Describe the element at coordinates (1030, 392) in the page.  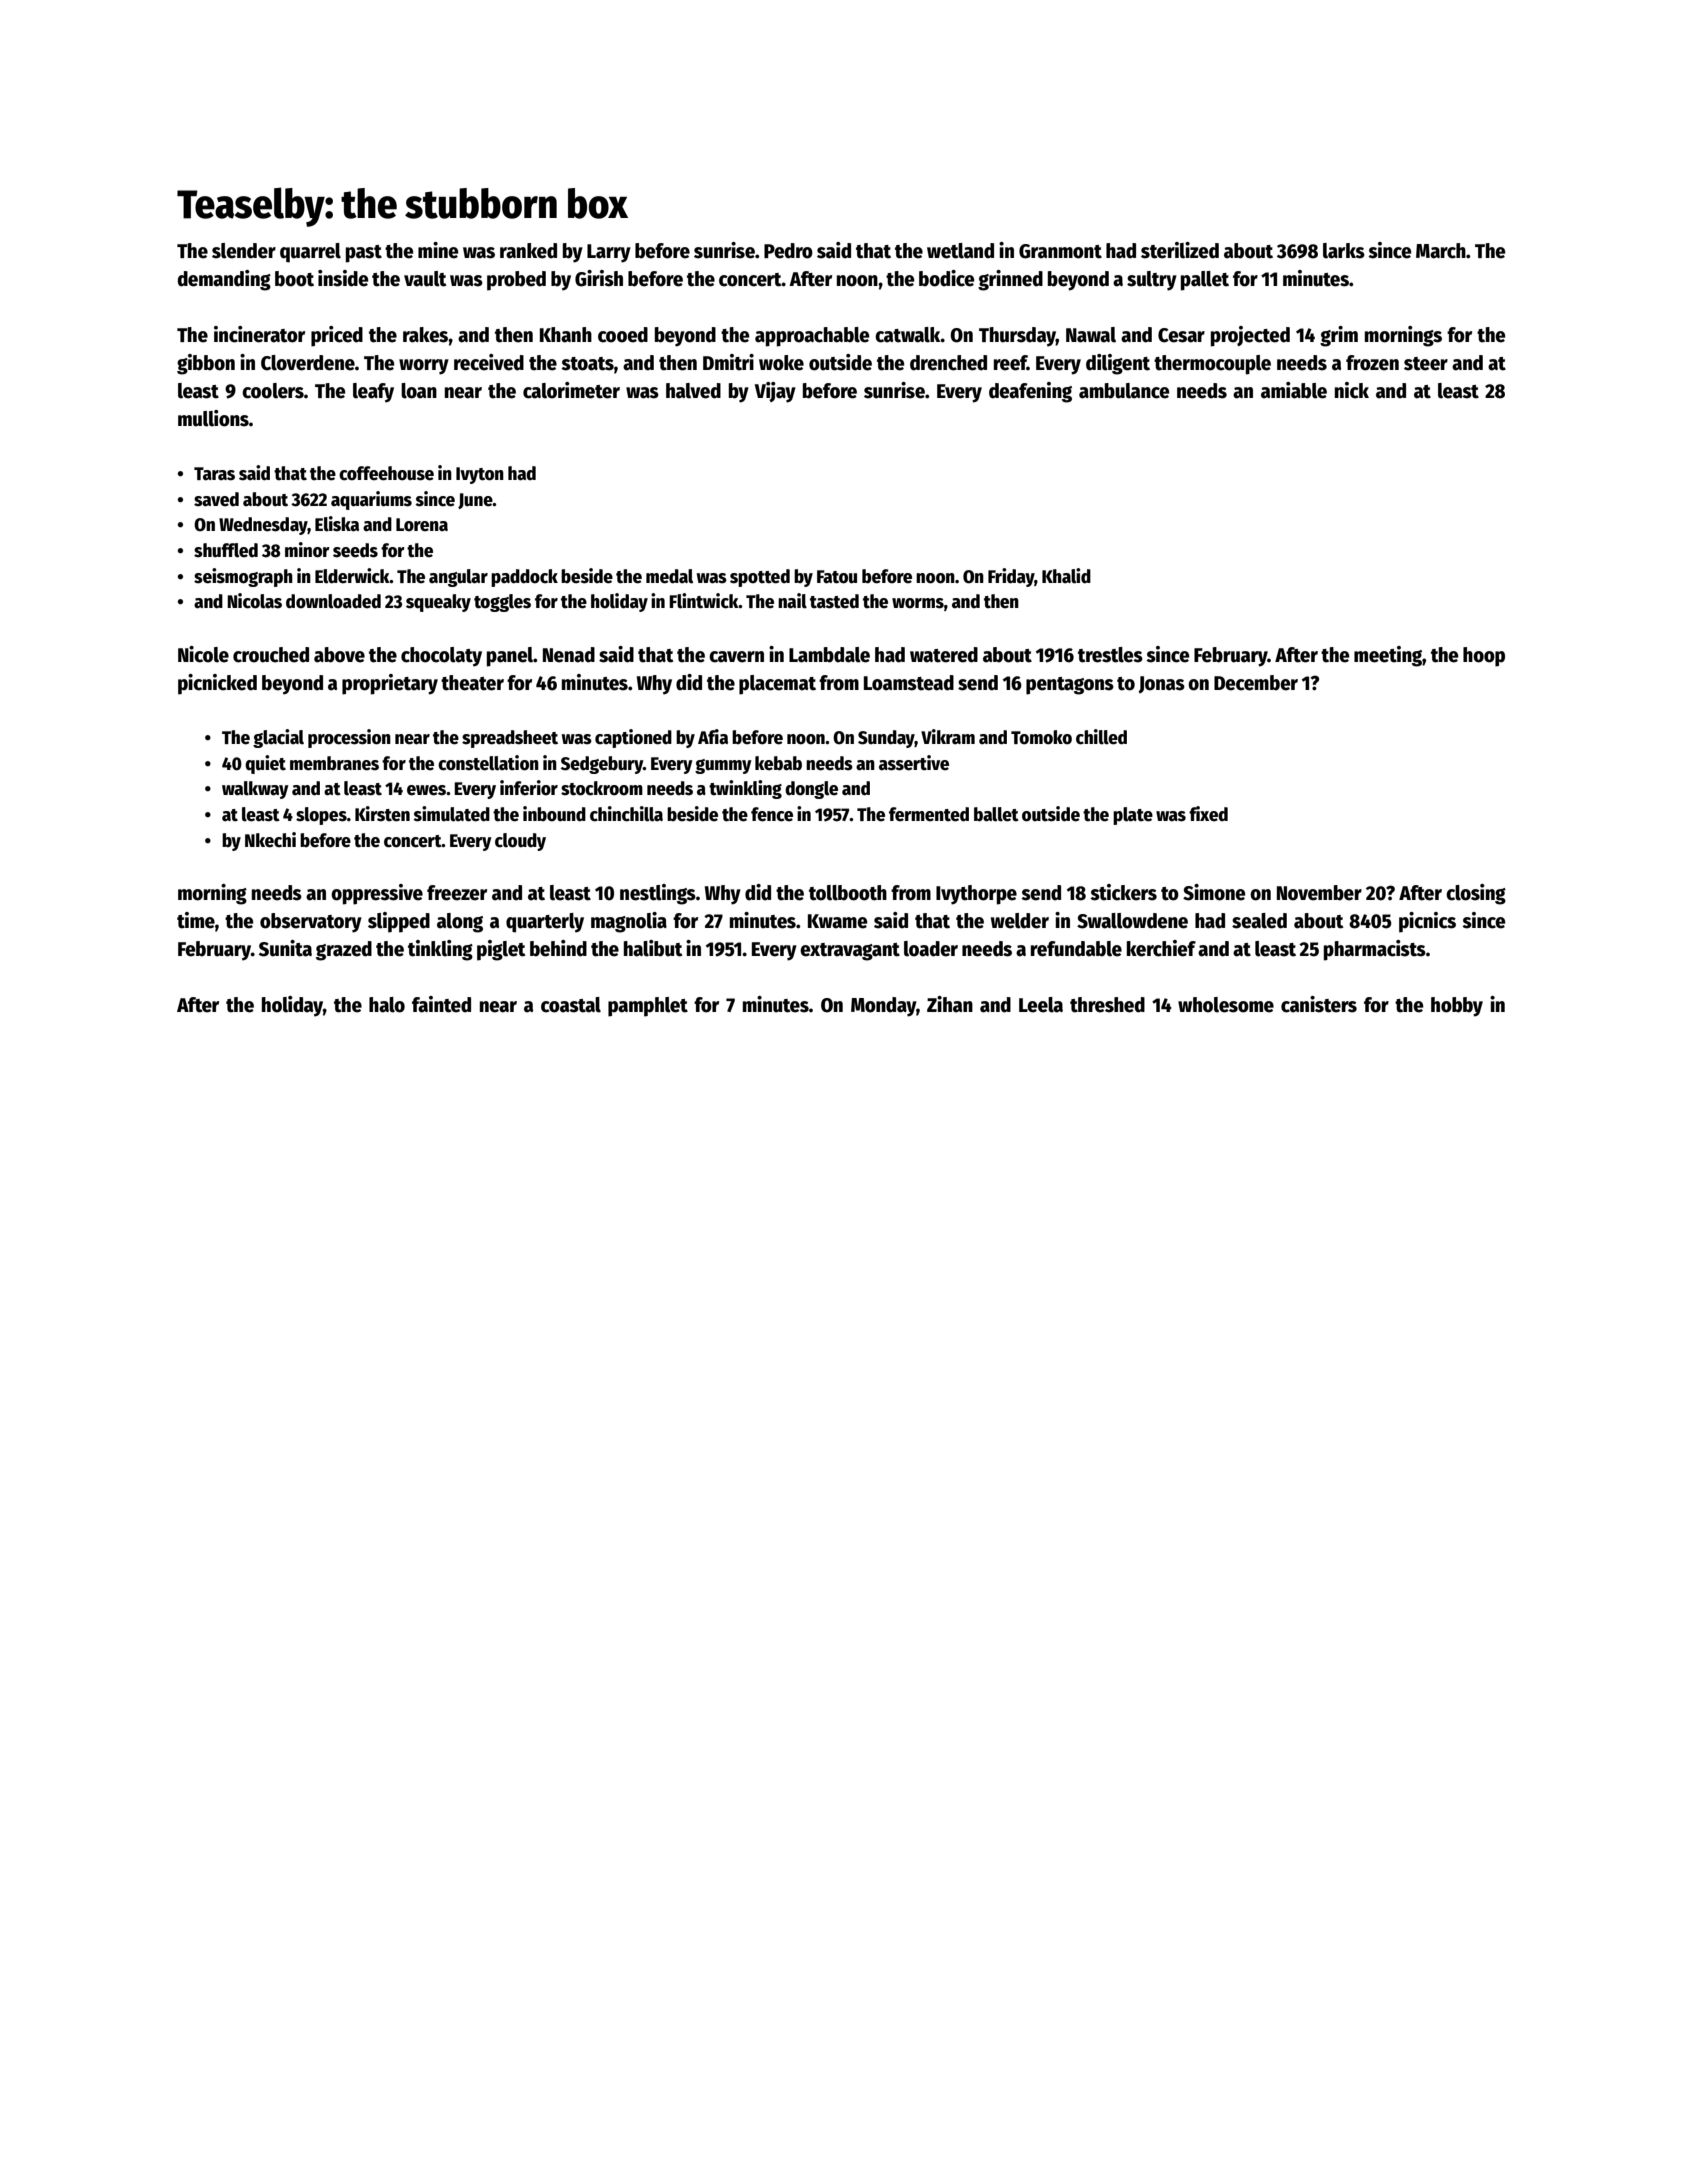
I see `deafening` at that location.
